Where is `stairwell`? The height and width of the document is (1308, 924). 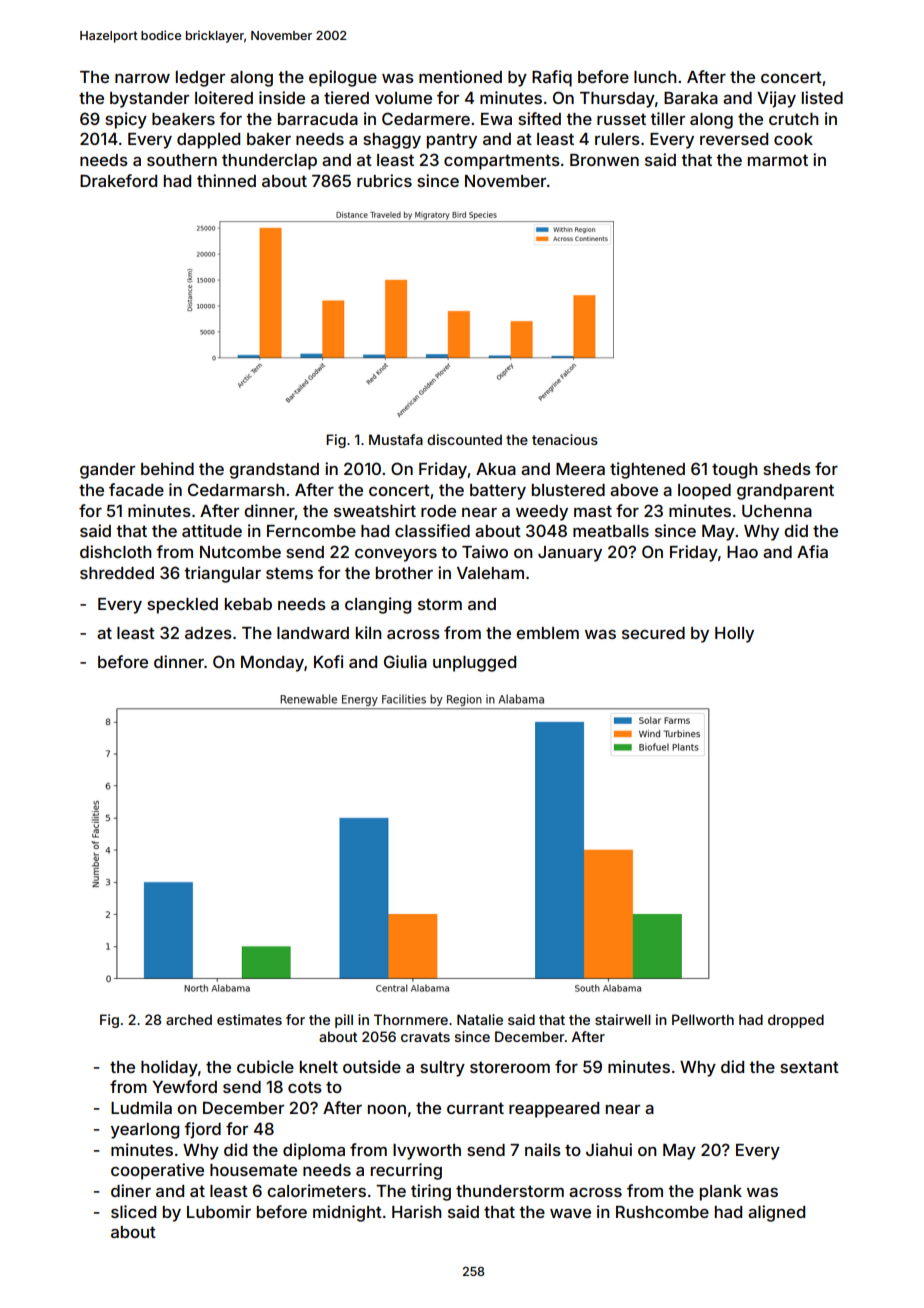
stairwell is located at coordinates (623, 1019).
